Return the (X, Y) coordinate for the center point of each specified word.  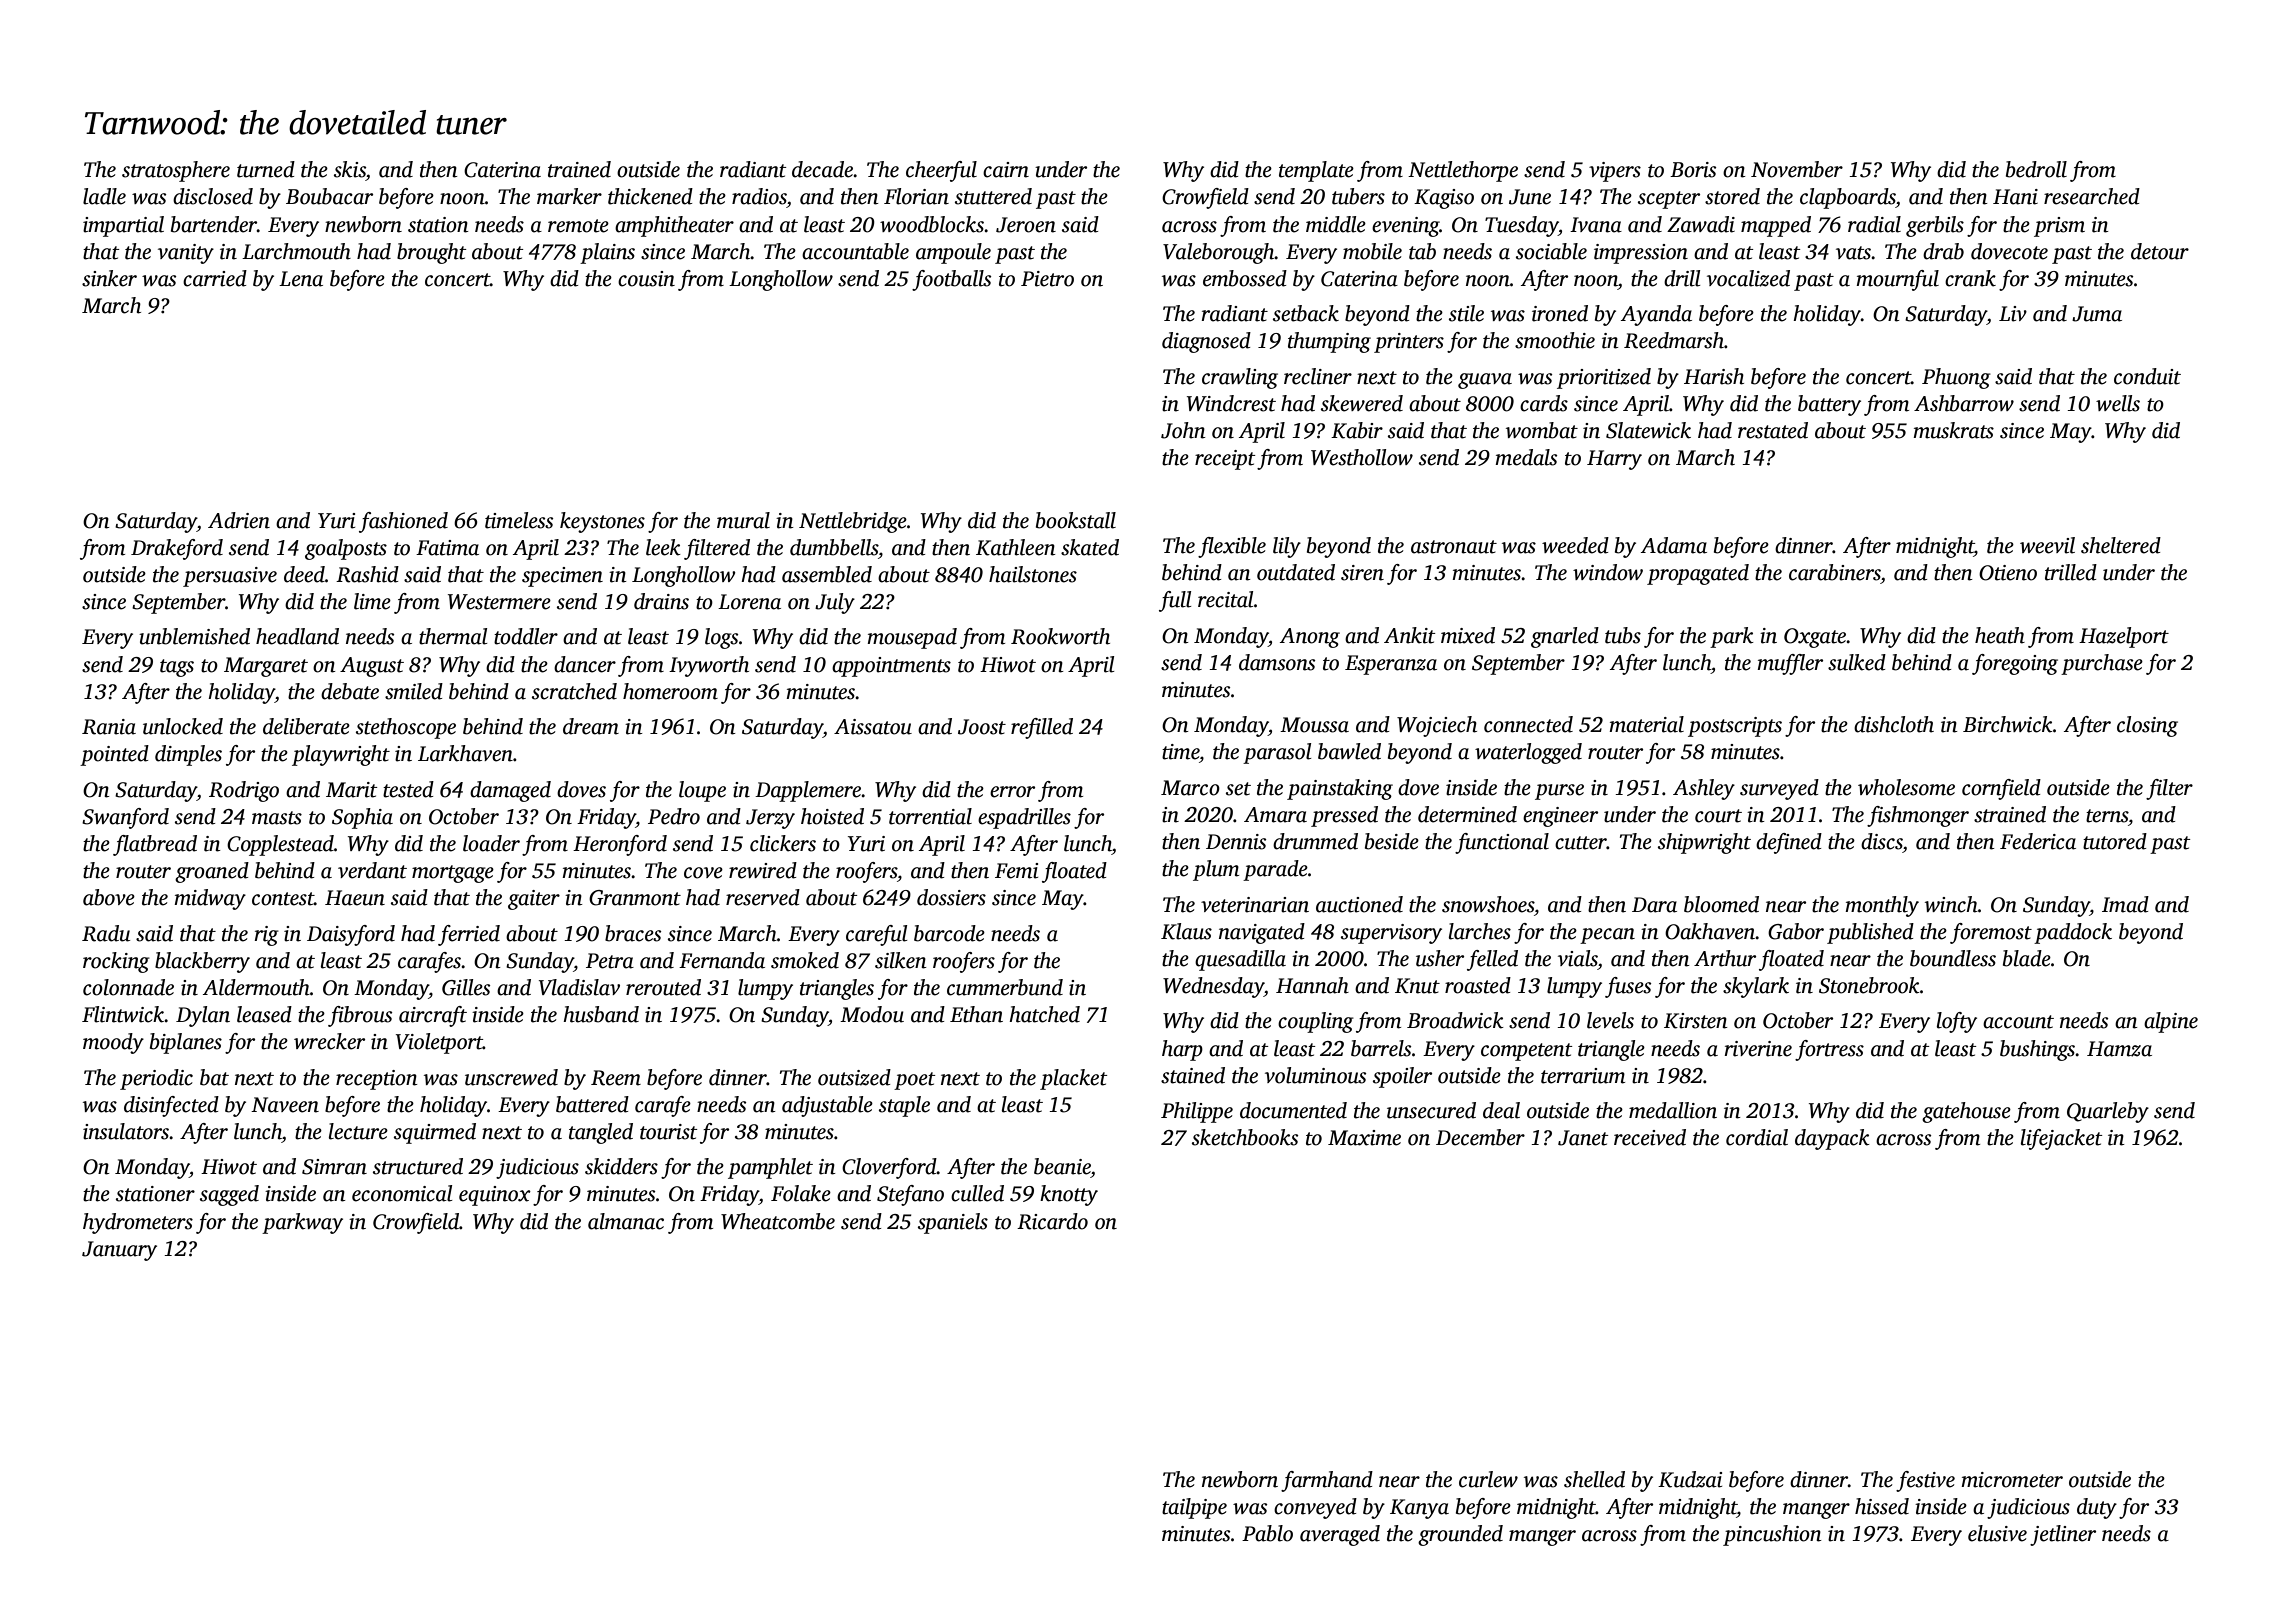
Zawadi (1701, 224)
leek (663, 547)
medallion (1673, 1110)
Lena (301, 279)
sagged (229, 1195)
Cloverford (889, 1168)
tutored (2115, 841)
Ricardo (1052, 1221)
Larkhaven (465, 753)
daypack (1832, 1139)
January (119, 1251)
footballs (951, 280)
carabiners (1835, 572)
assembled (827, 574)
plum (1216, 870)
